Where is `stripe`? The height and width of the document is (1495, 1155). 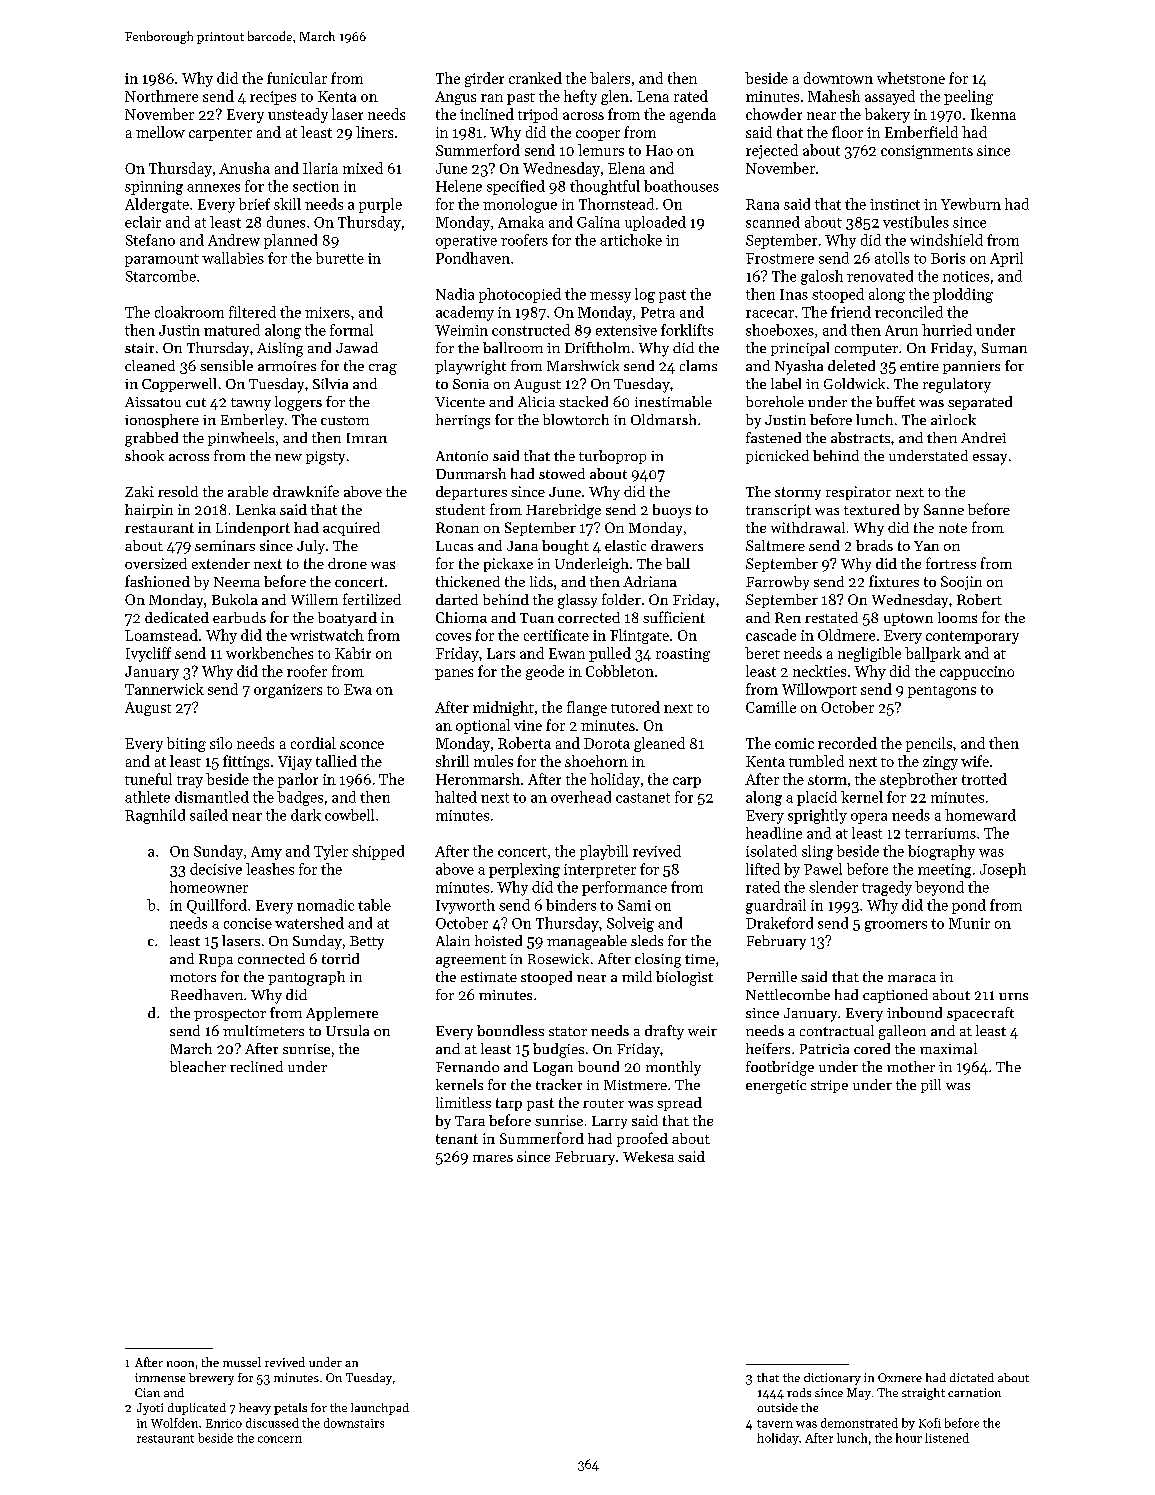 stripe is located at coordinates (829, 1086).
